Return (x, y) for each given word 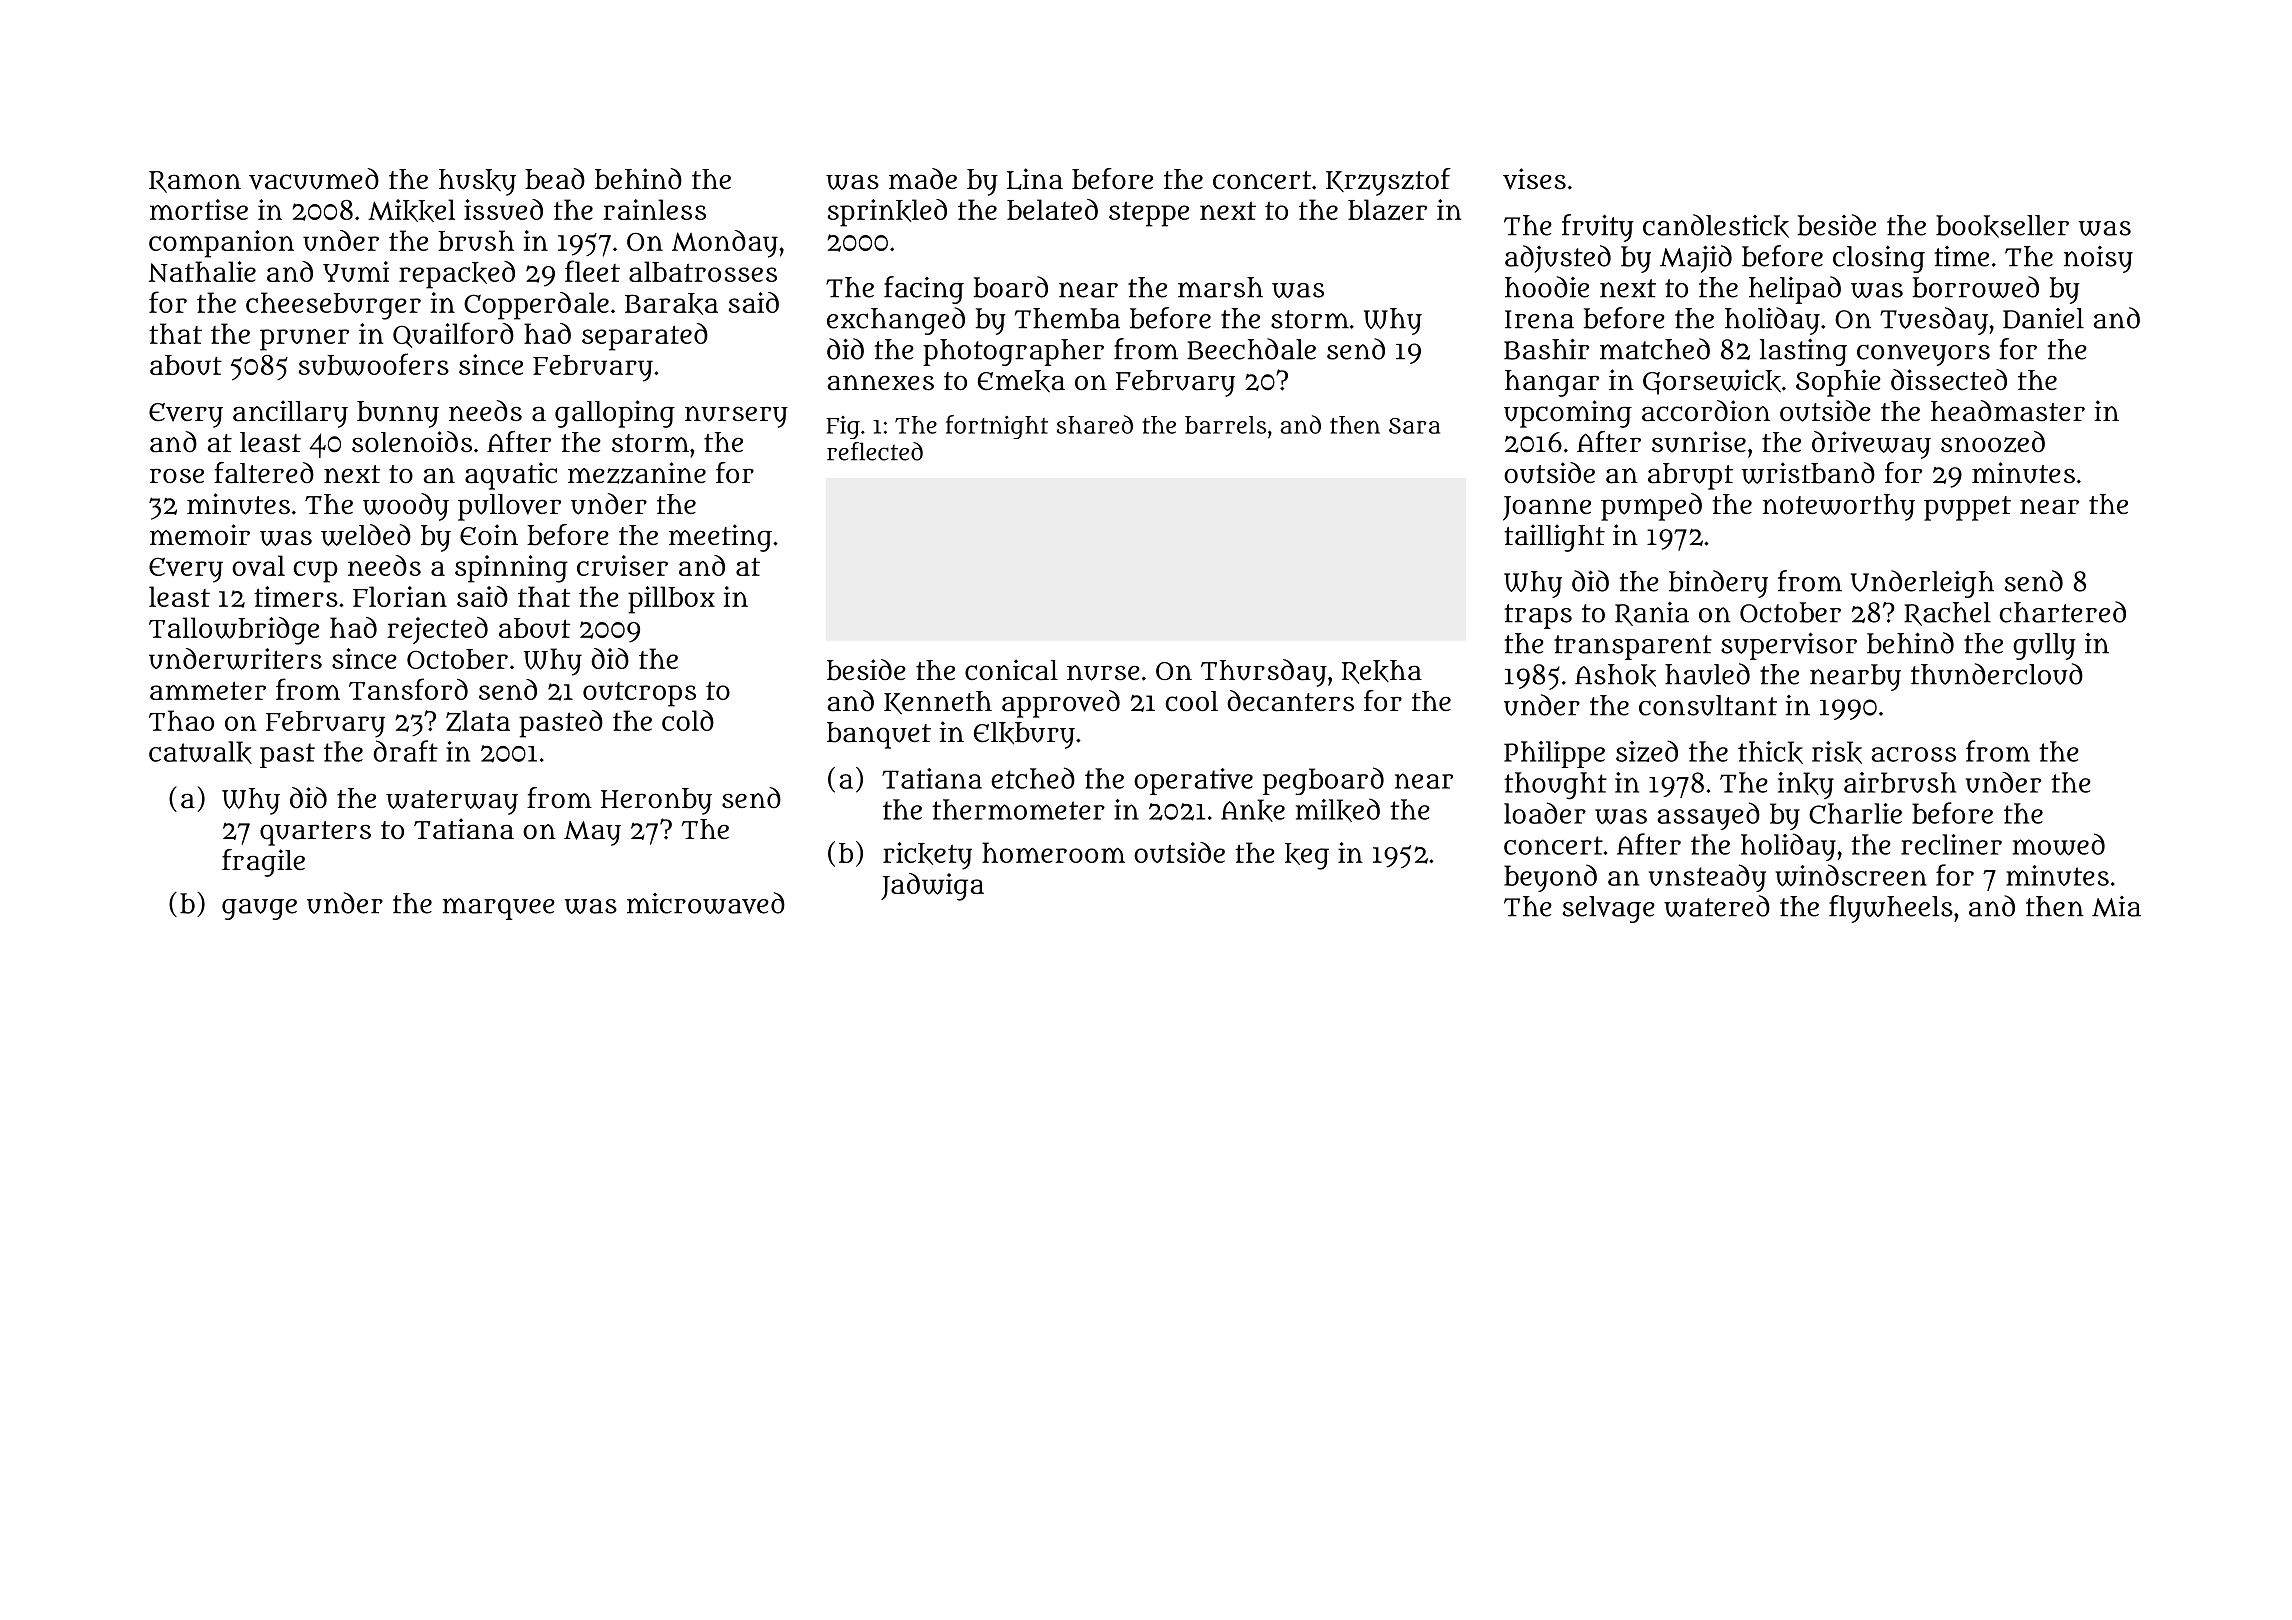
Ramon (195, 182)
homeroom (1053, 852)
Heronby (656, 801)
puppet (1967, 508)
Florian (400, 596)
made (923, 179)
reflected (875, 451)
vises (1534, 179)
